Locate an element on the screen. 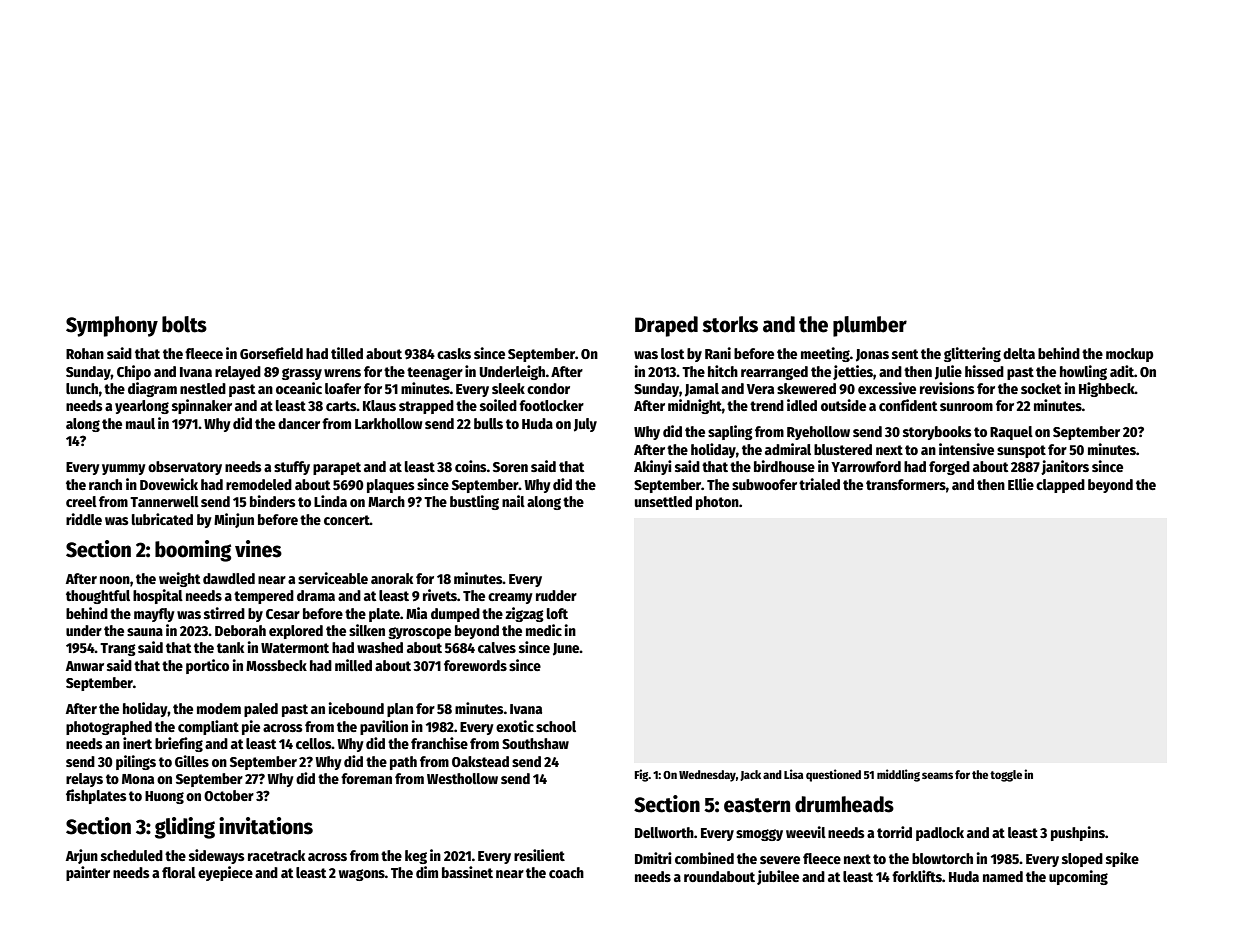  photographed is located at coordinates (109, 728).
